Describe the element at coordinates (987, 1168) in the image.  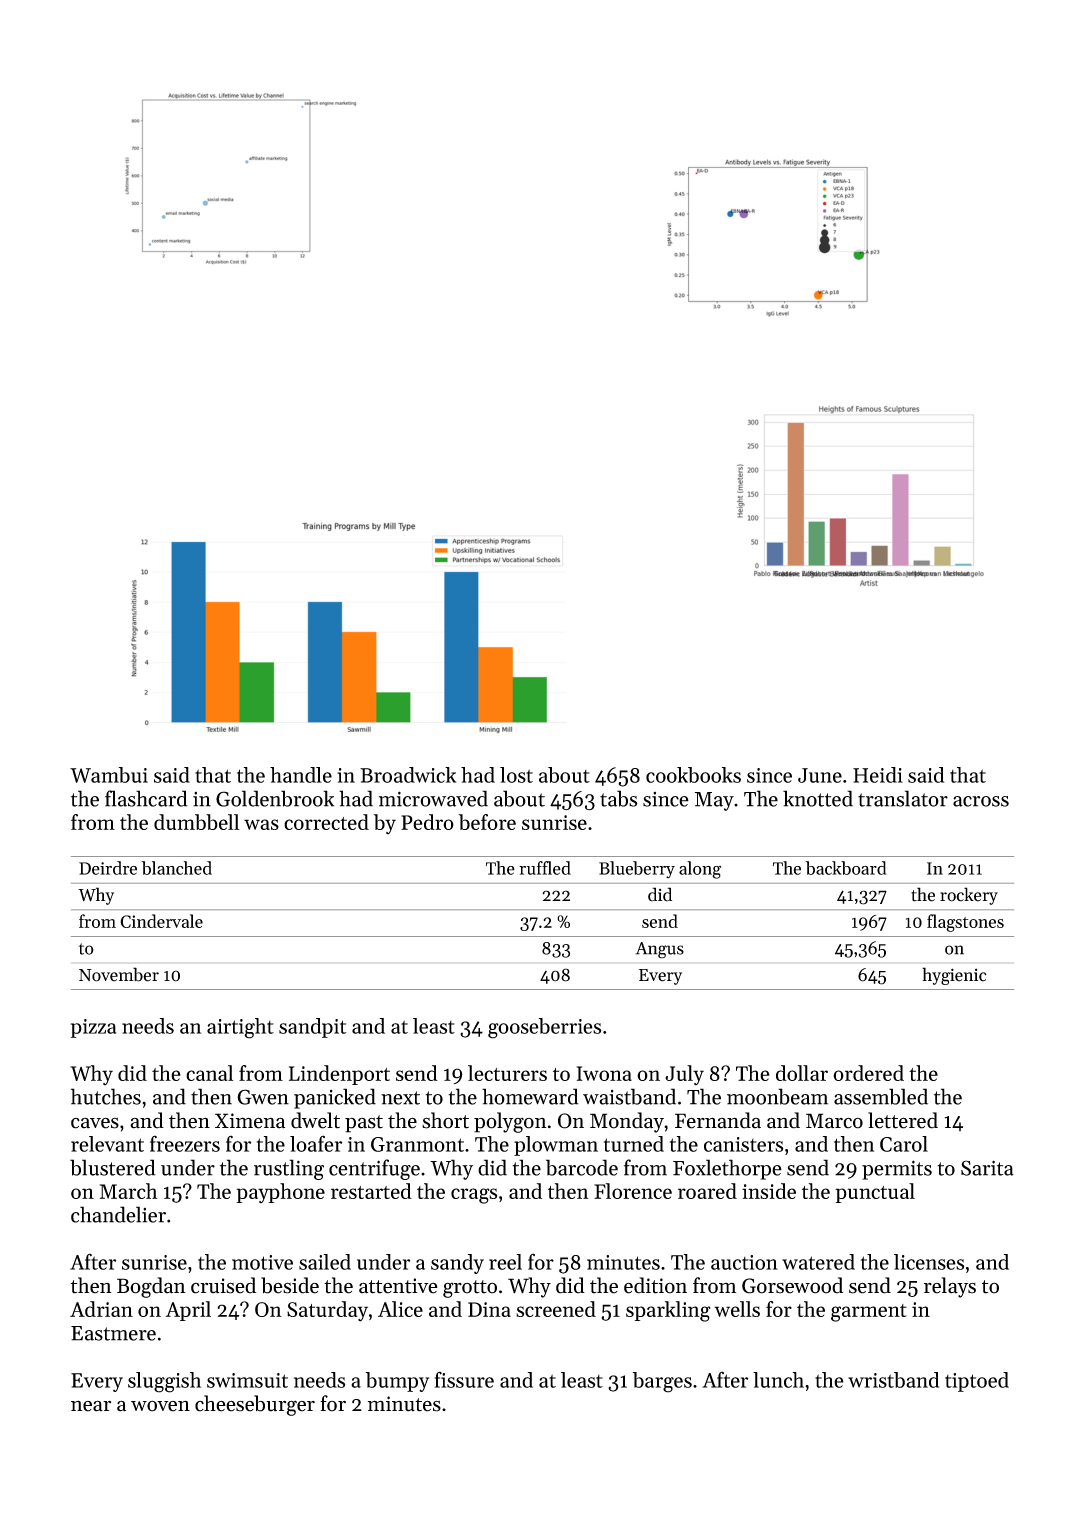
I see `Sarita` at that location.
